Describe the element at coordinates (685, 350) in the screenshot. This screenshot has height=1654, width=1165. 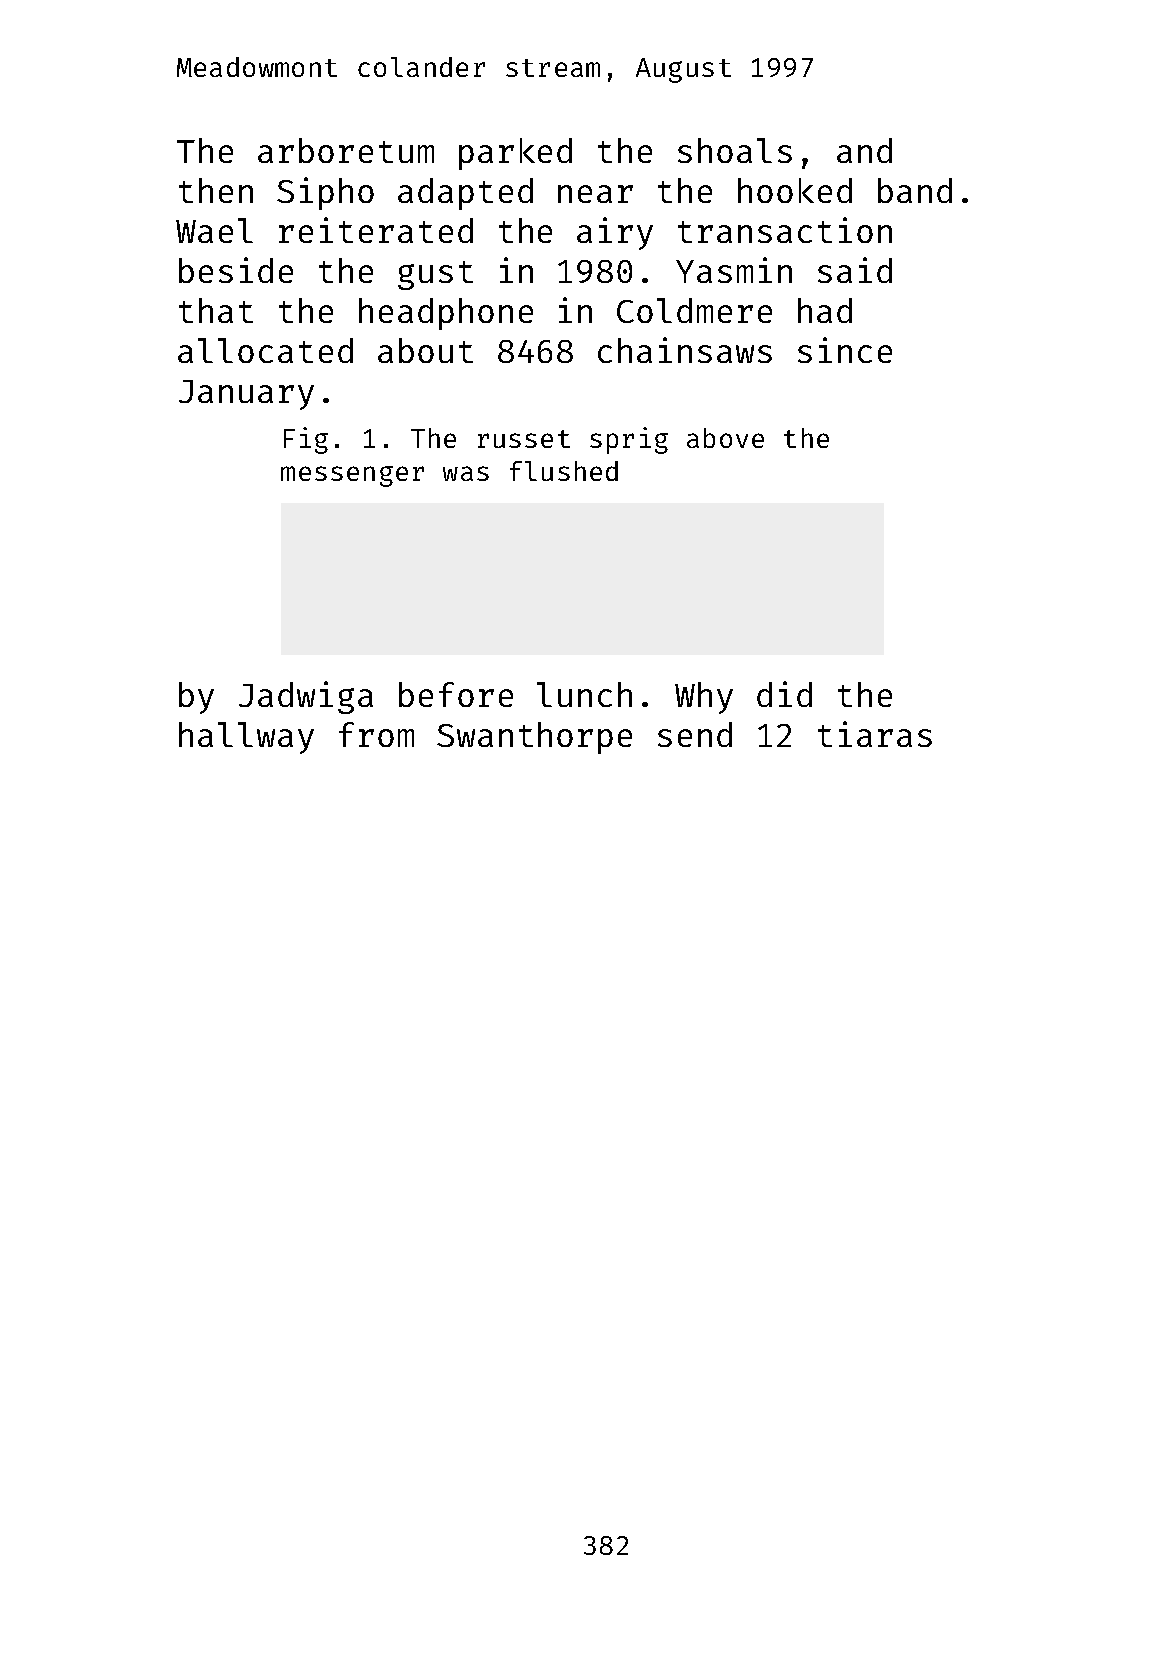
I see `chainsaws` at that location.
